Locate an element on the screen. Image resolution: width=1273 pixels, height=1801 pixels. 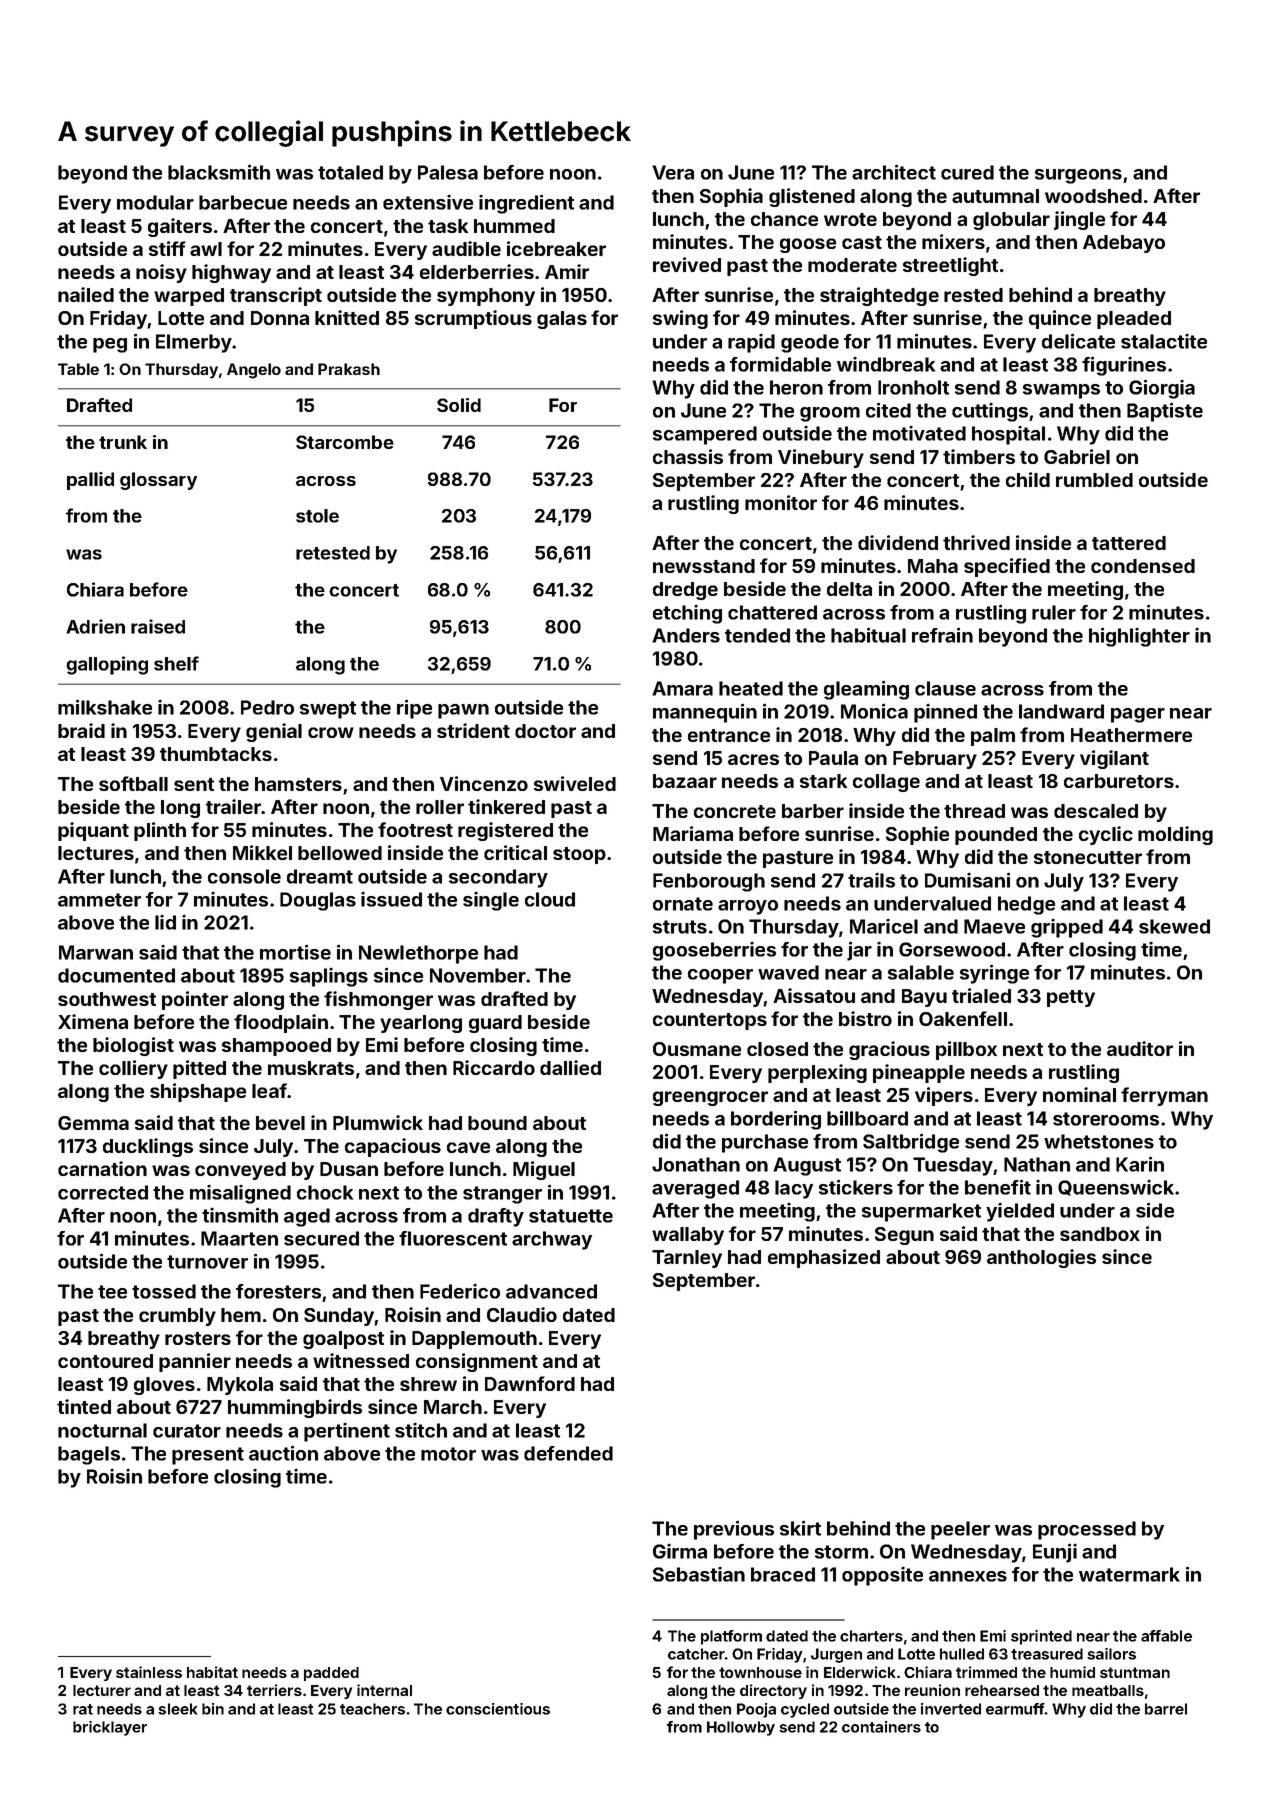
teachers is located at coordinates (372, 1709).
